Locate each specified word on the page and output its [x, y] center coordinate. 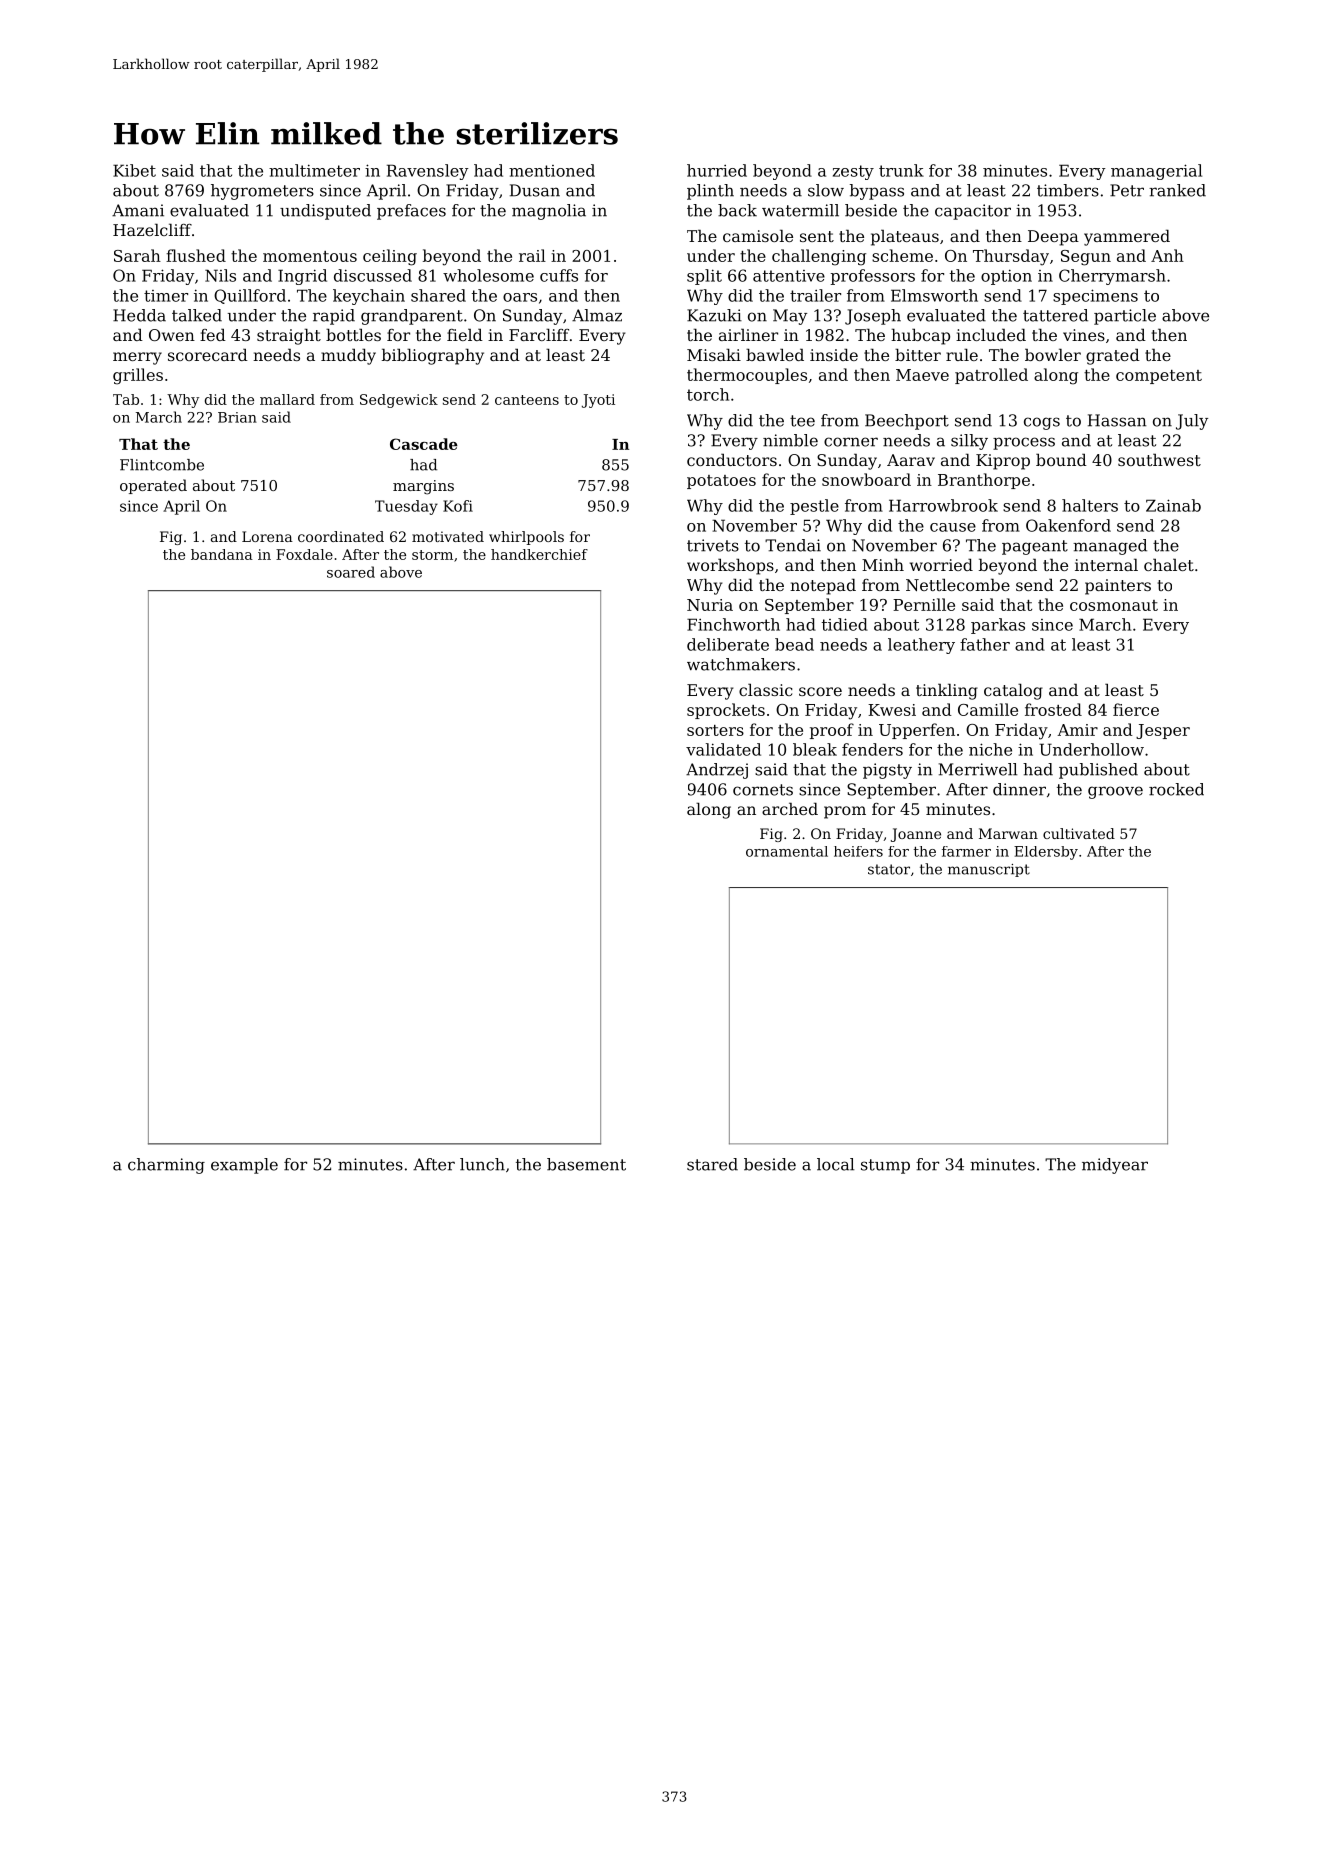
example [244, 1166]
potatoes [721, 482]
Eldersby [1046, 853]
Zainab [1173, 505]
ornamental [787, 851]
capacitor [973, 212]
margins [423, 487]
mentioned [552, 170]
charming [166, 1166]
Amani [138, 210]
